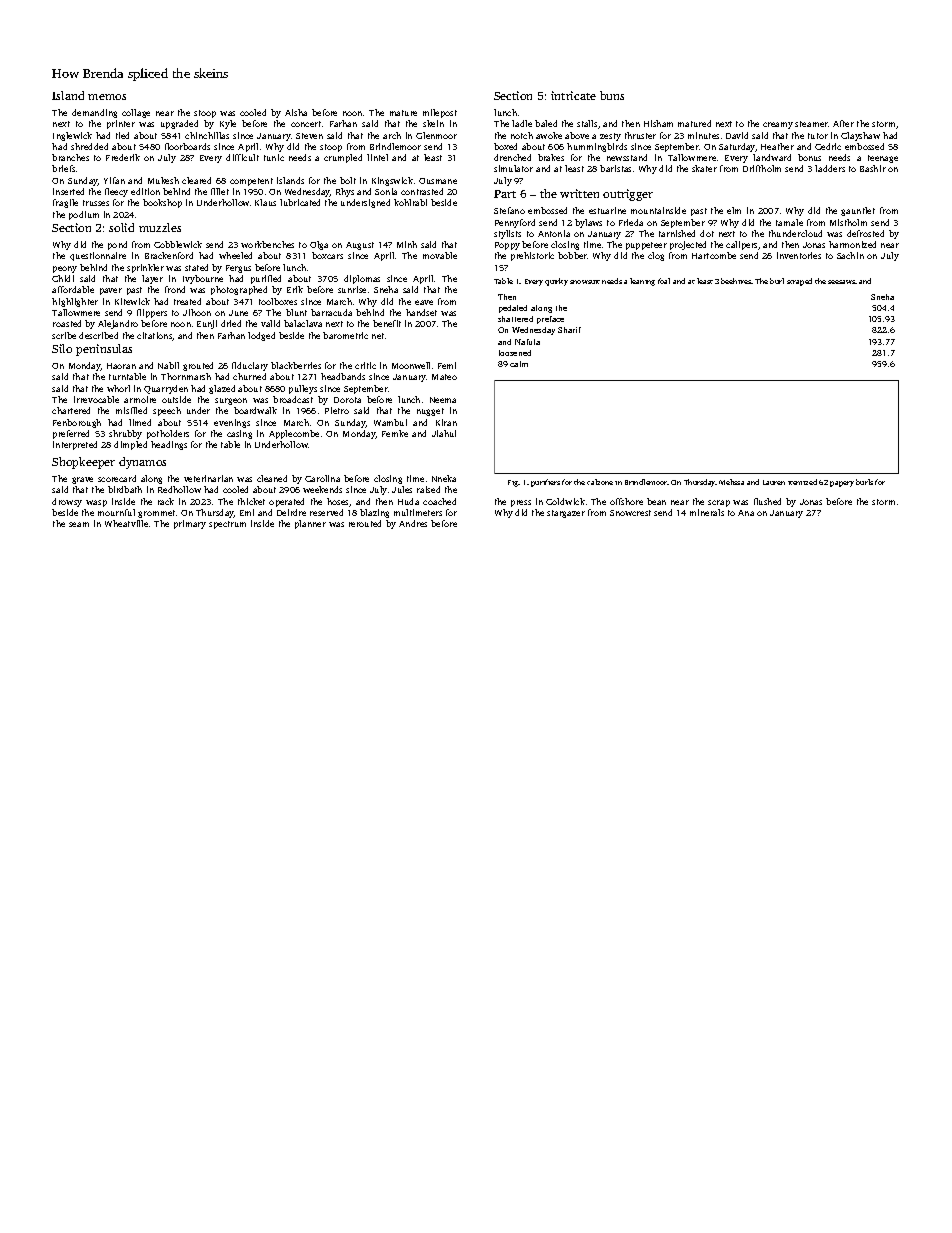 This screenshot has height=1233, width=952. Describe the element at coordinates (519, 364) in the screenshot. I see `calm` at that location.
